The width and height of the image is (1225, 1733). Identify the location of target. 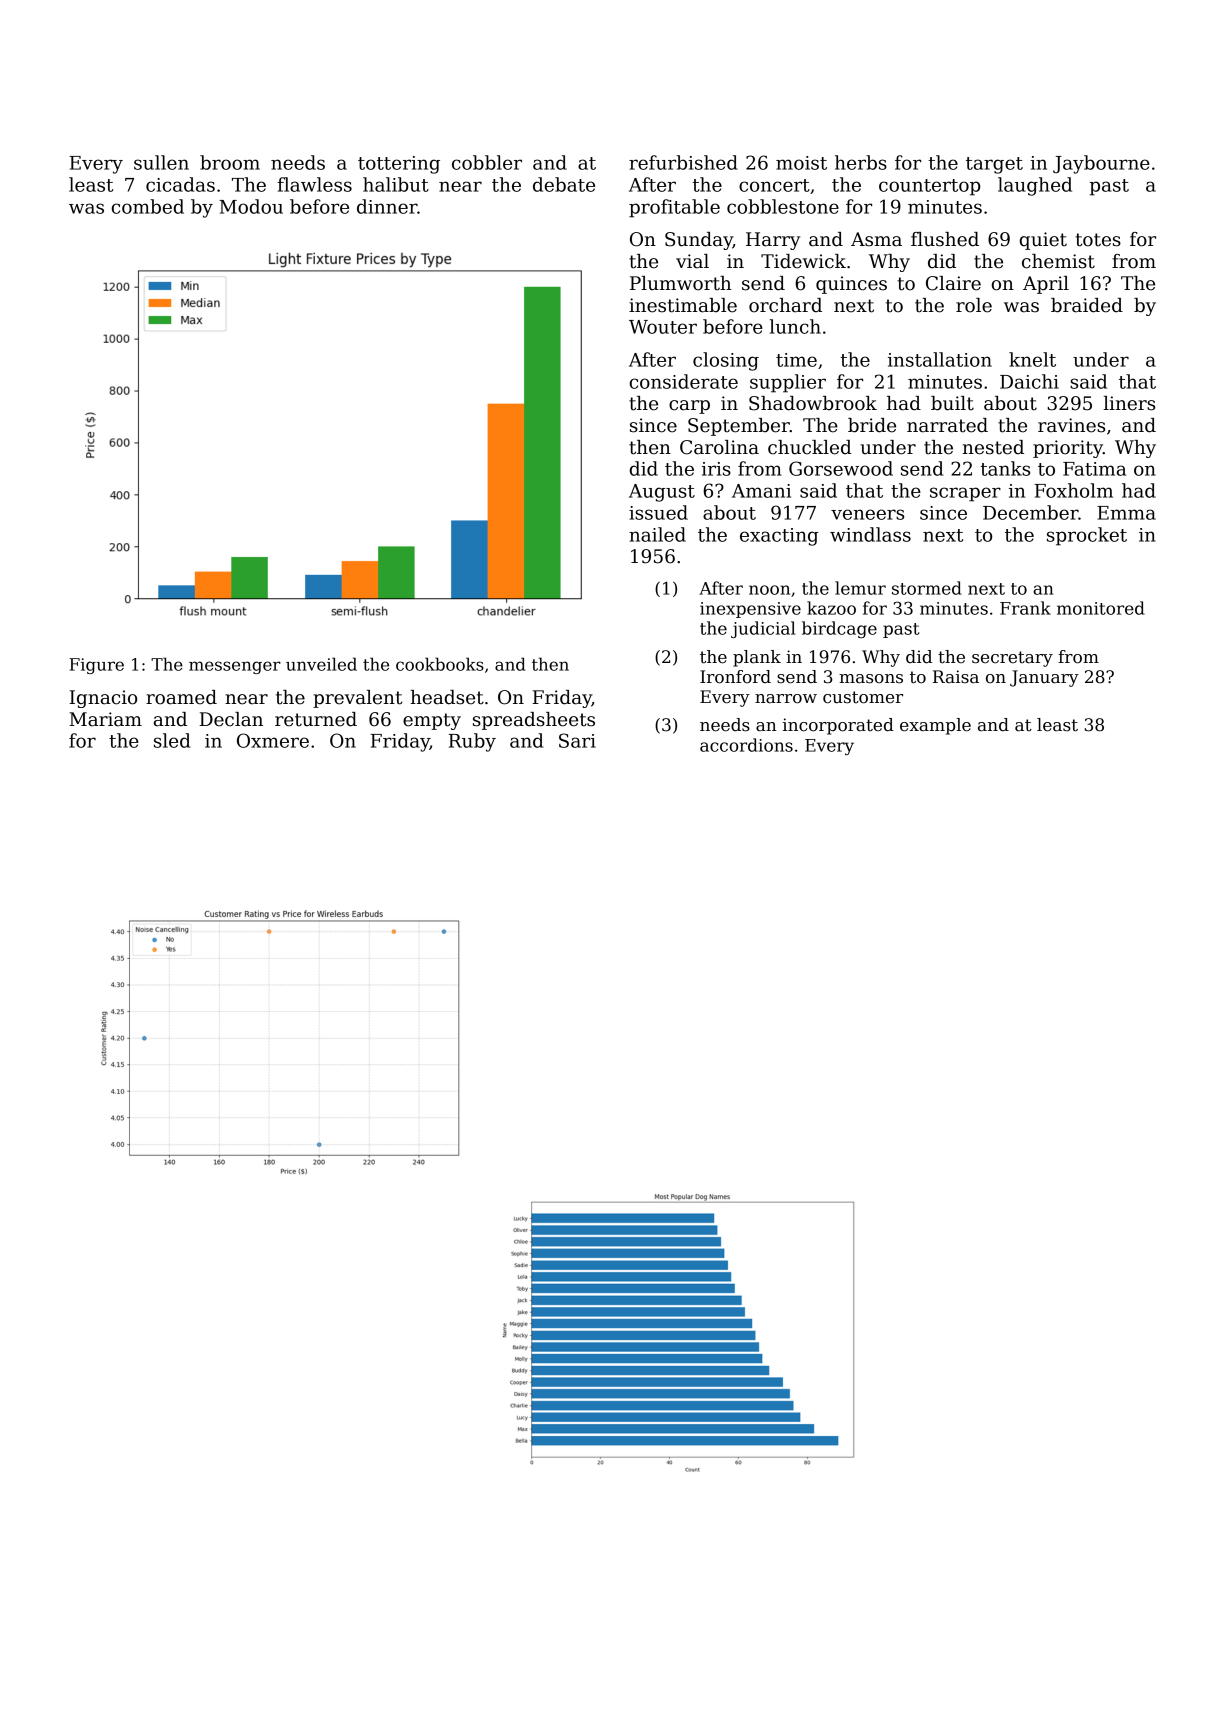
(994, 165).
